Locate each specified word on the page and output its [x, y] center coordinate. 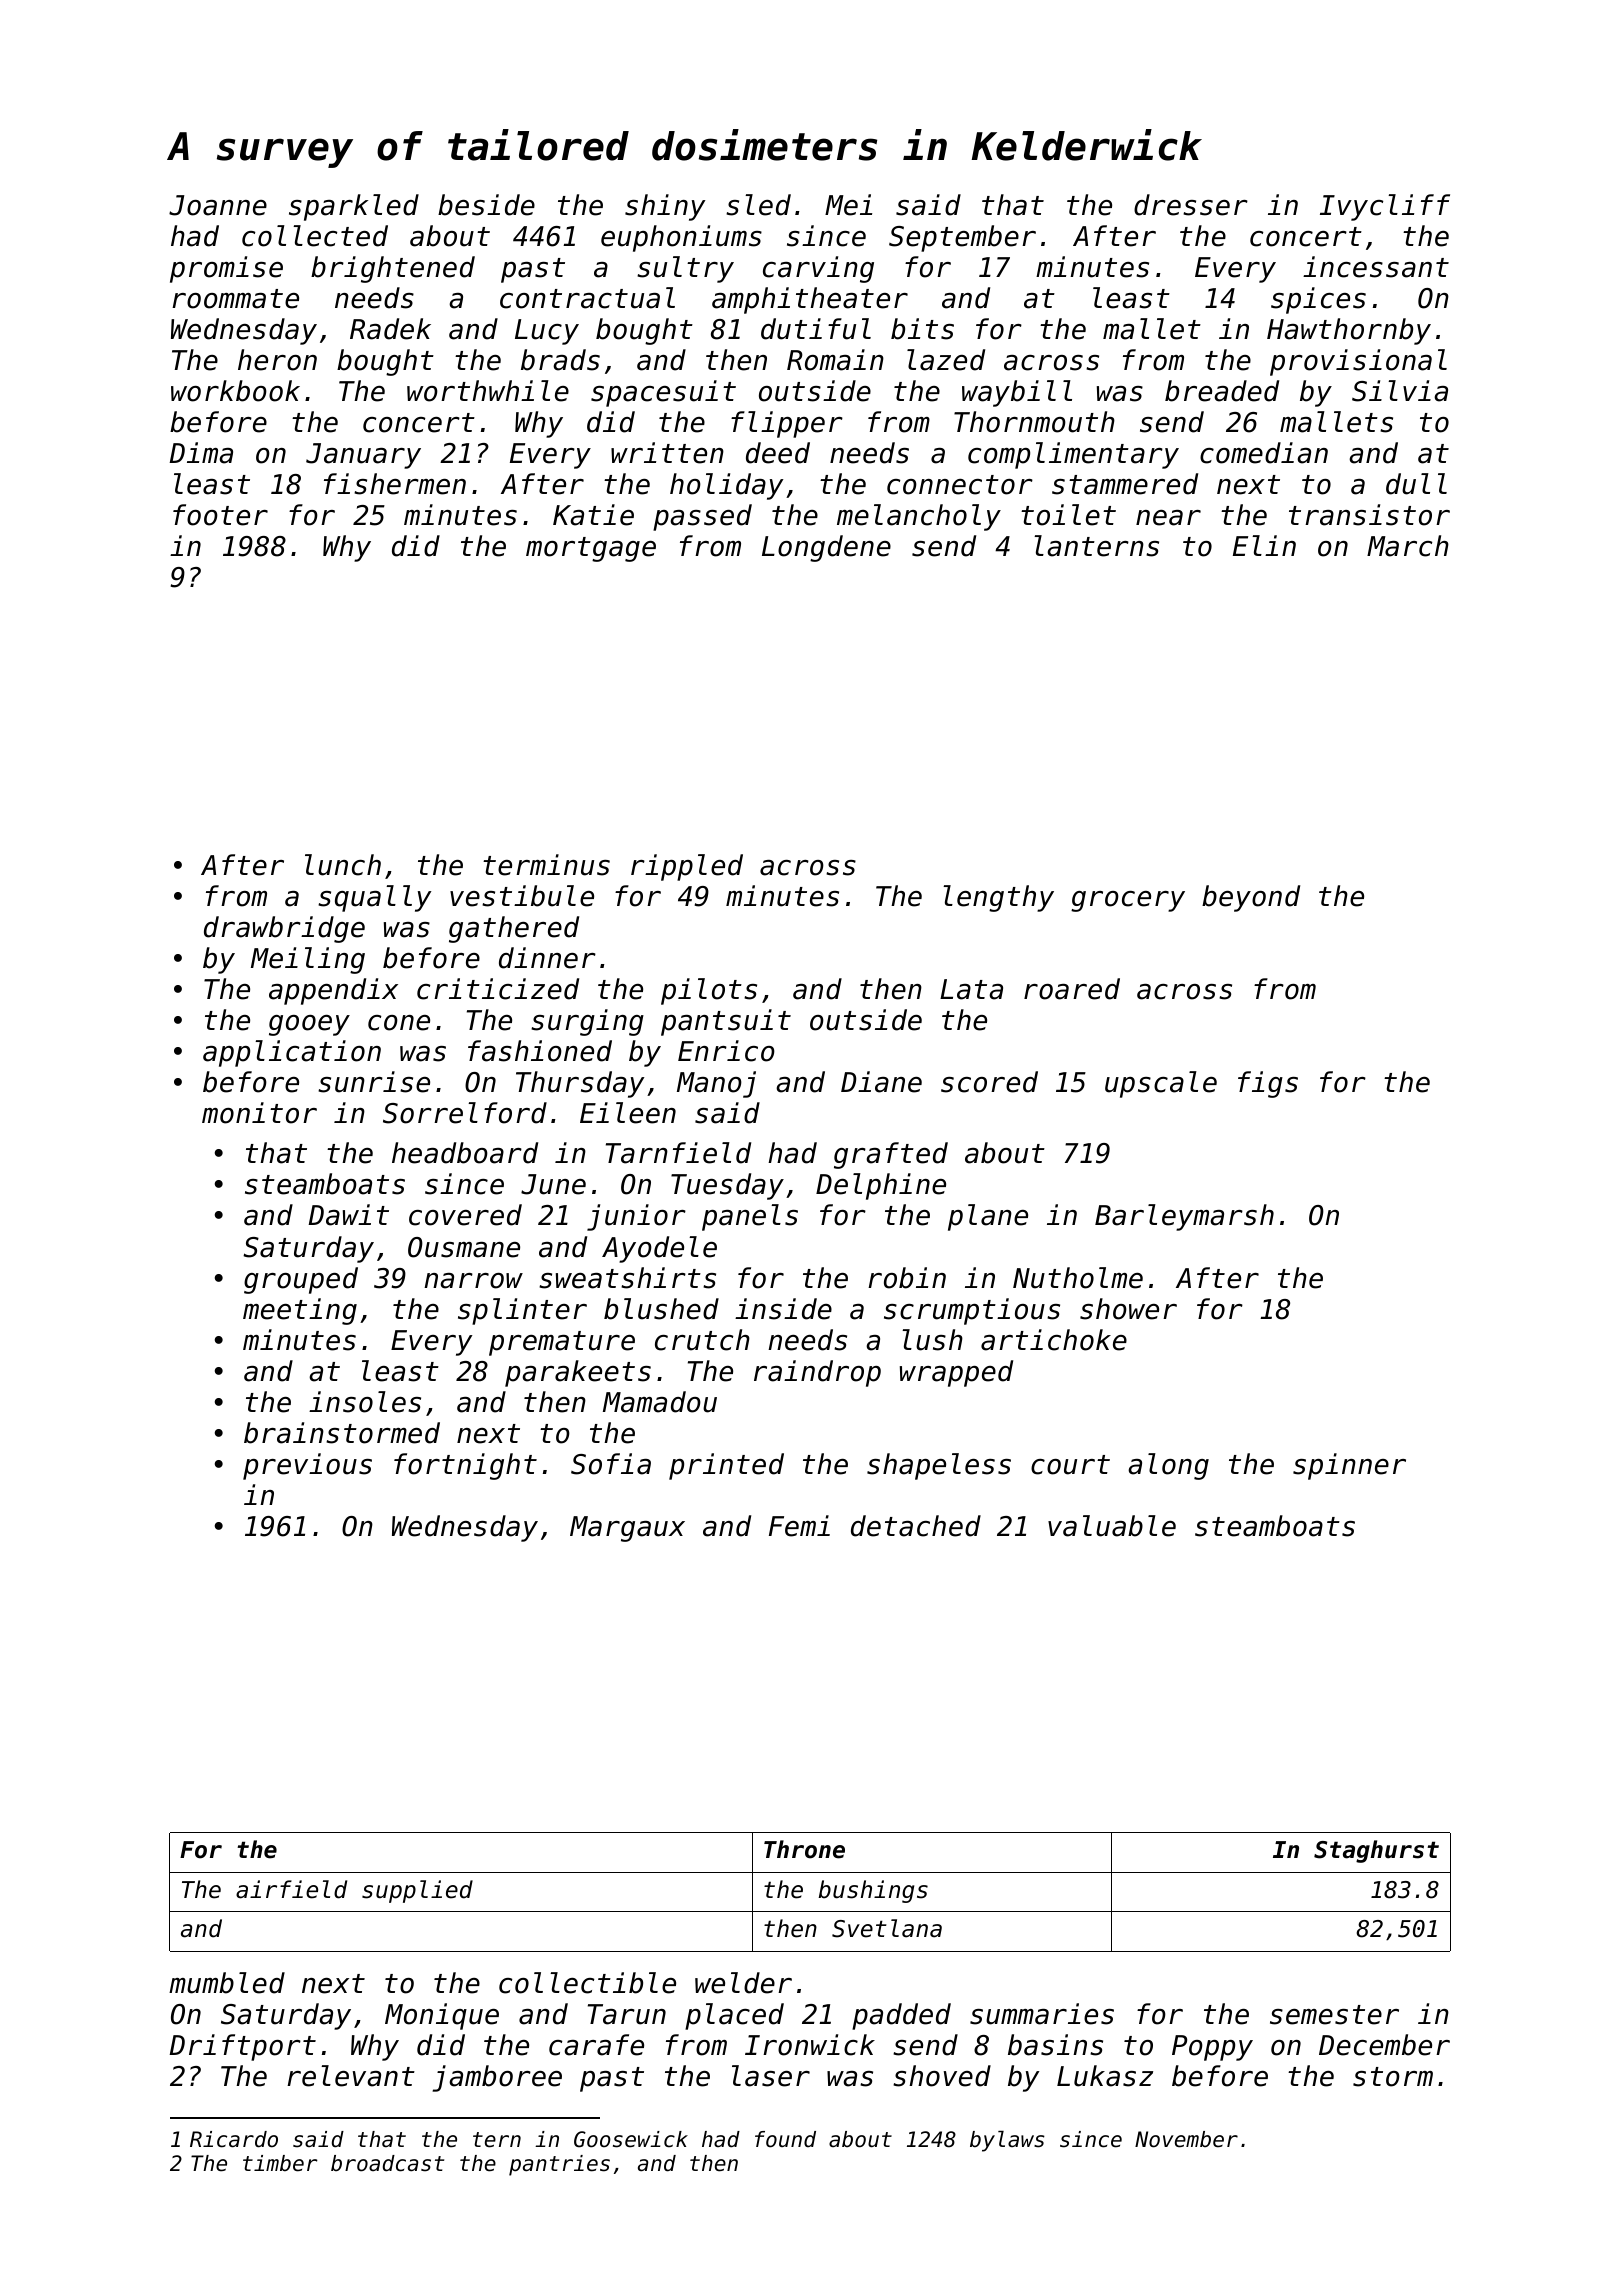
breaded [1222, 391]
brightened [393, 269]
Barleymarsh [1184, 1217]
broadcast [387, 2163]
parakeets [578, 1373]
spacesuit [663, 393]
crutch [702, 1340]
